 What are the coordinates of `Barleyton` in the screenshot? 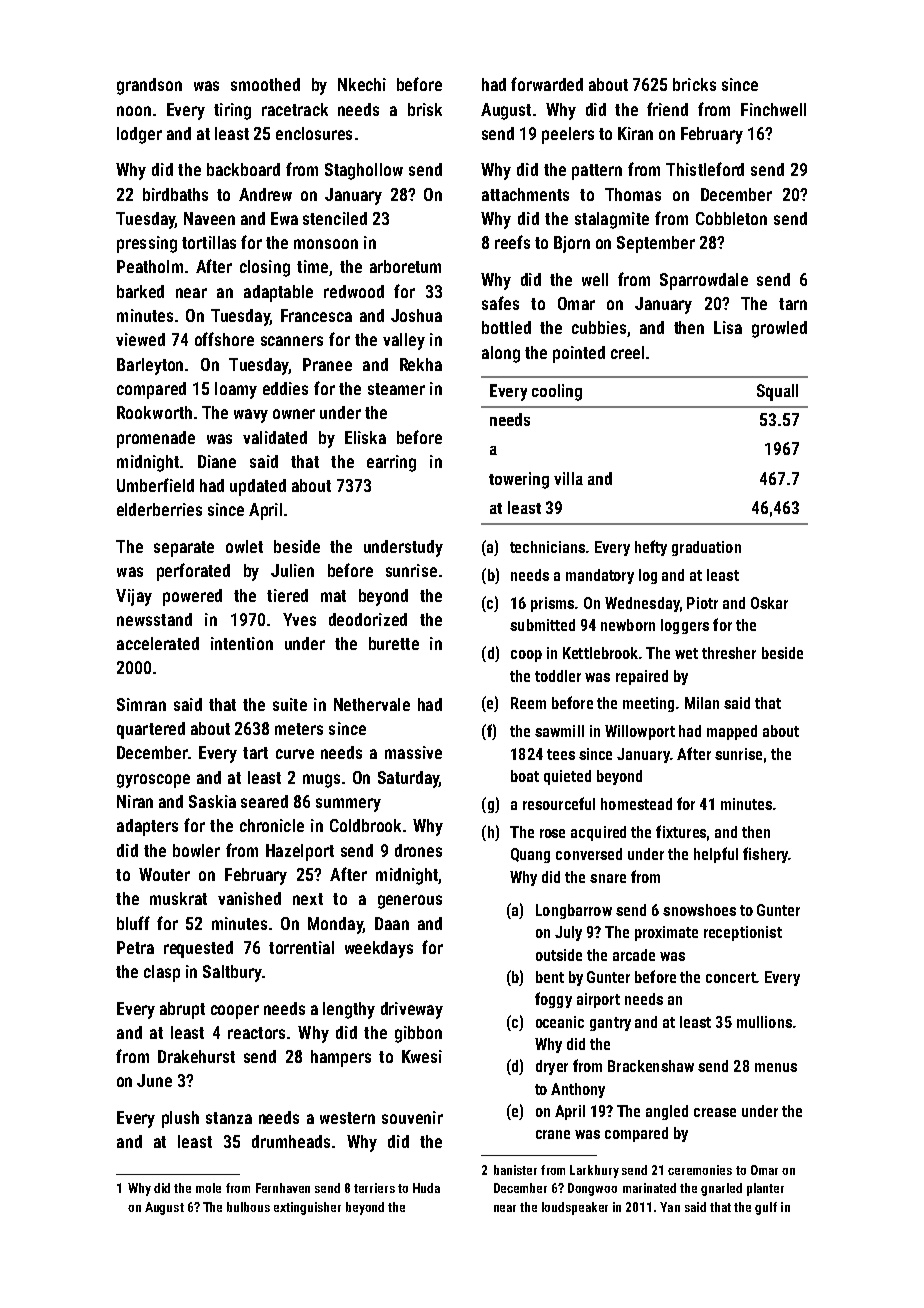 It's located at (150, 366).
